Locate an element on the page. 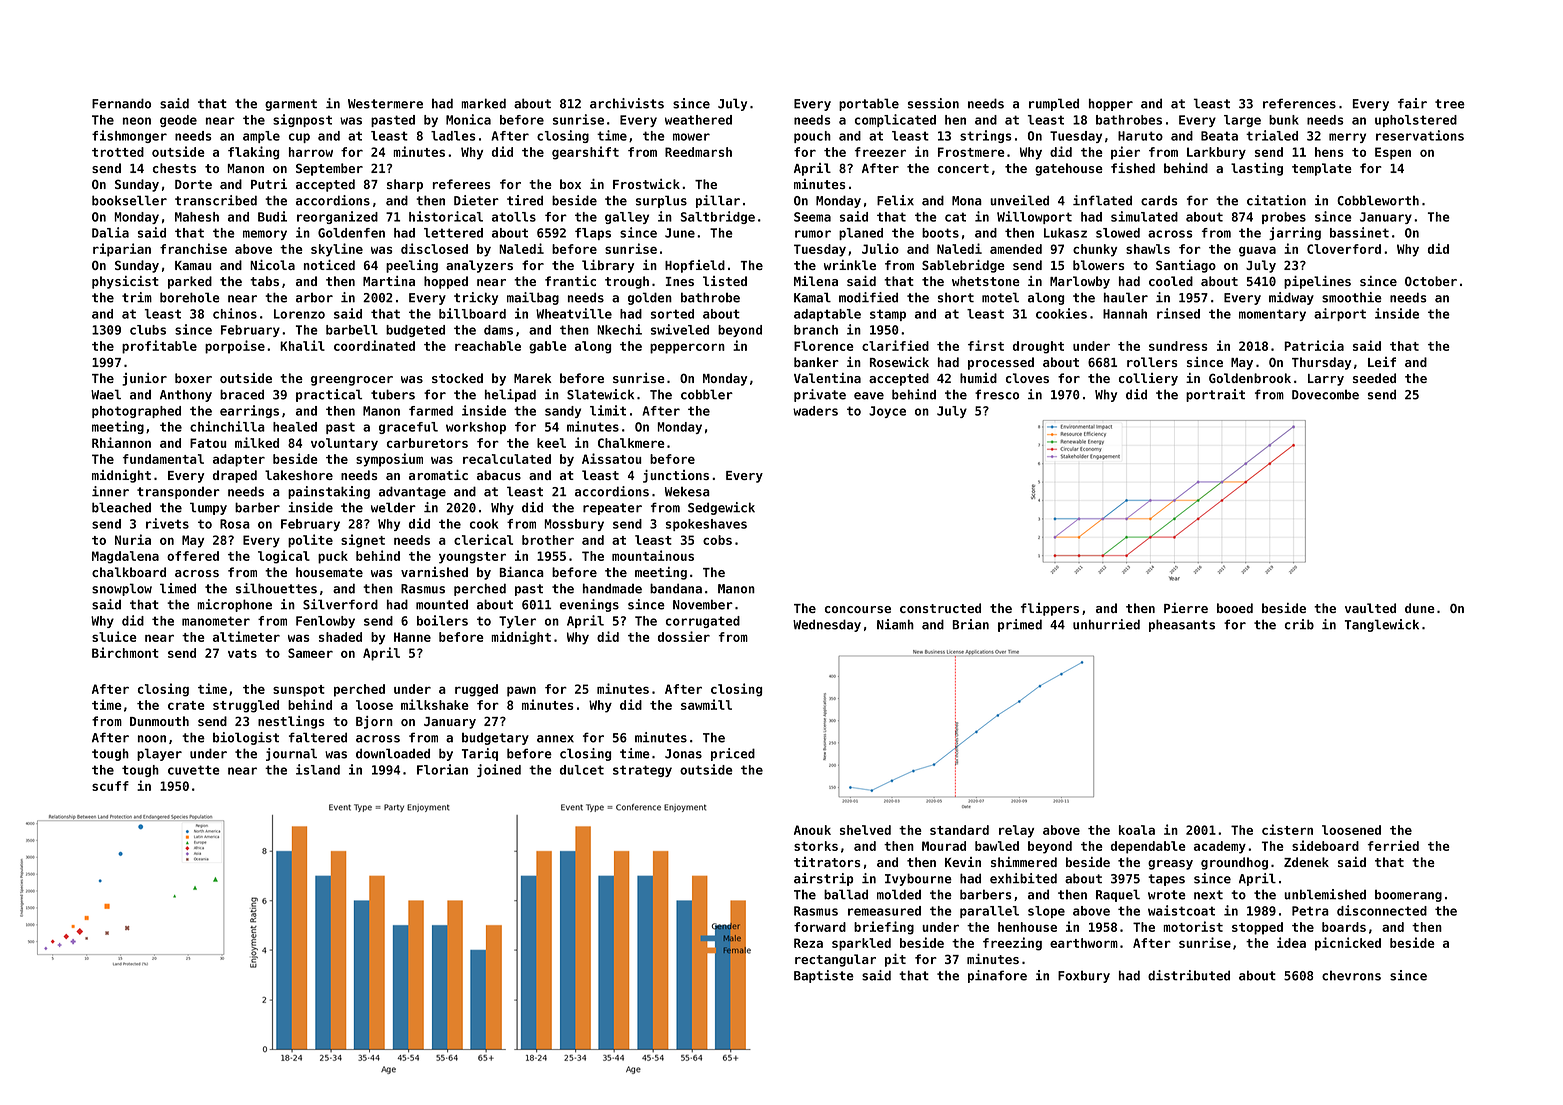 Image resolution: width=1563 pixels, height=1105 pixels. Westermere is located at coordinates (385, 104).
